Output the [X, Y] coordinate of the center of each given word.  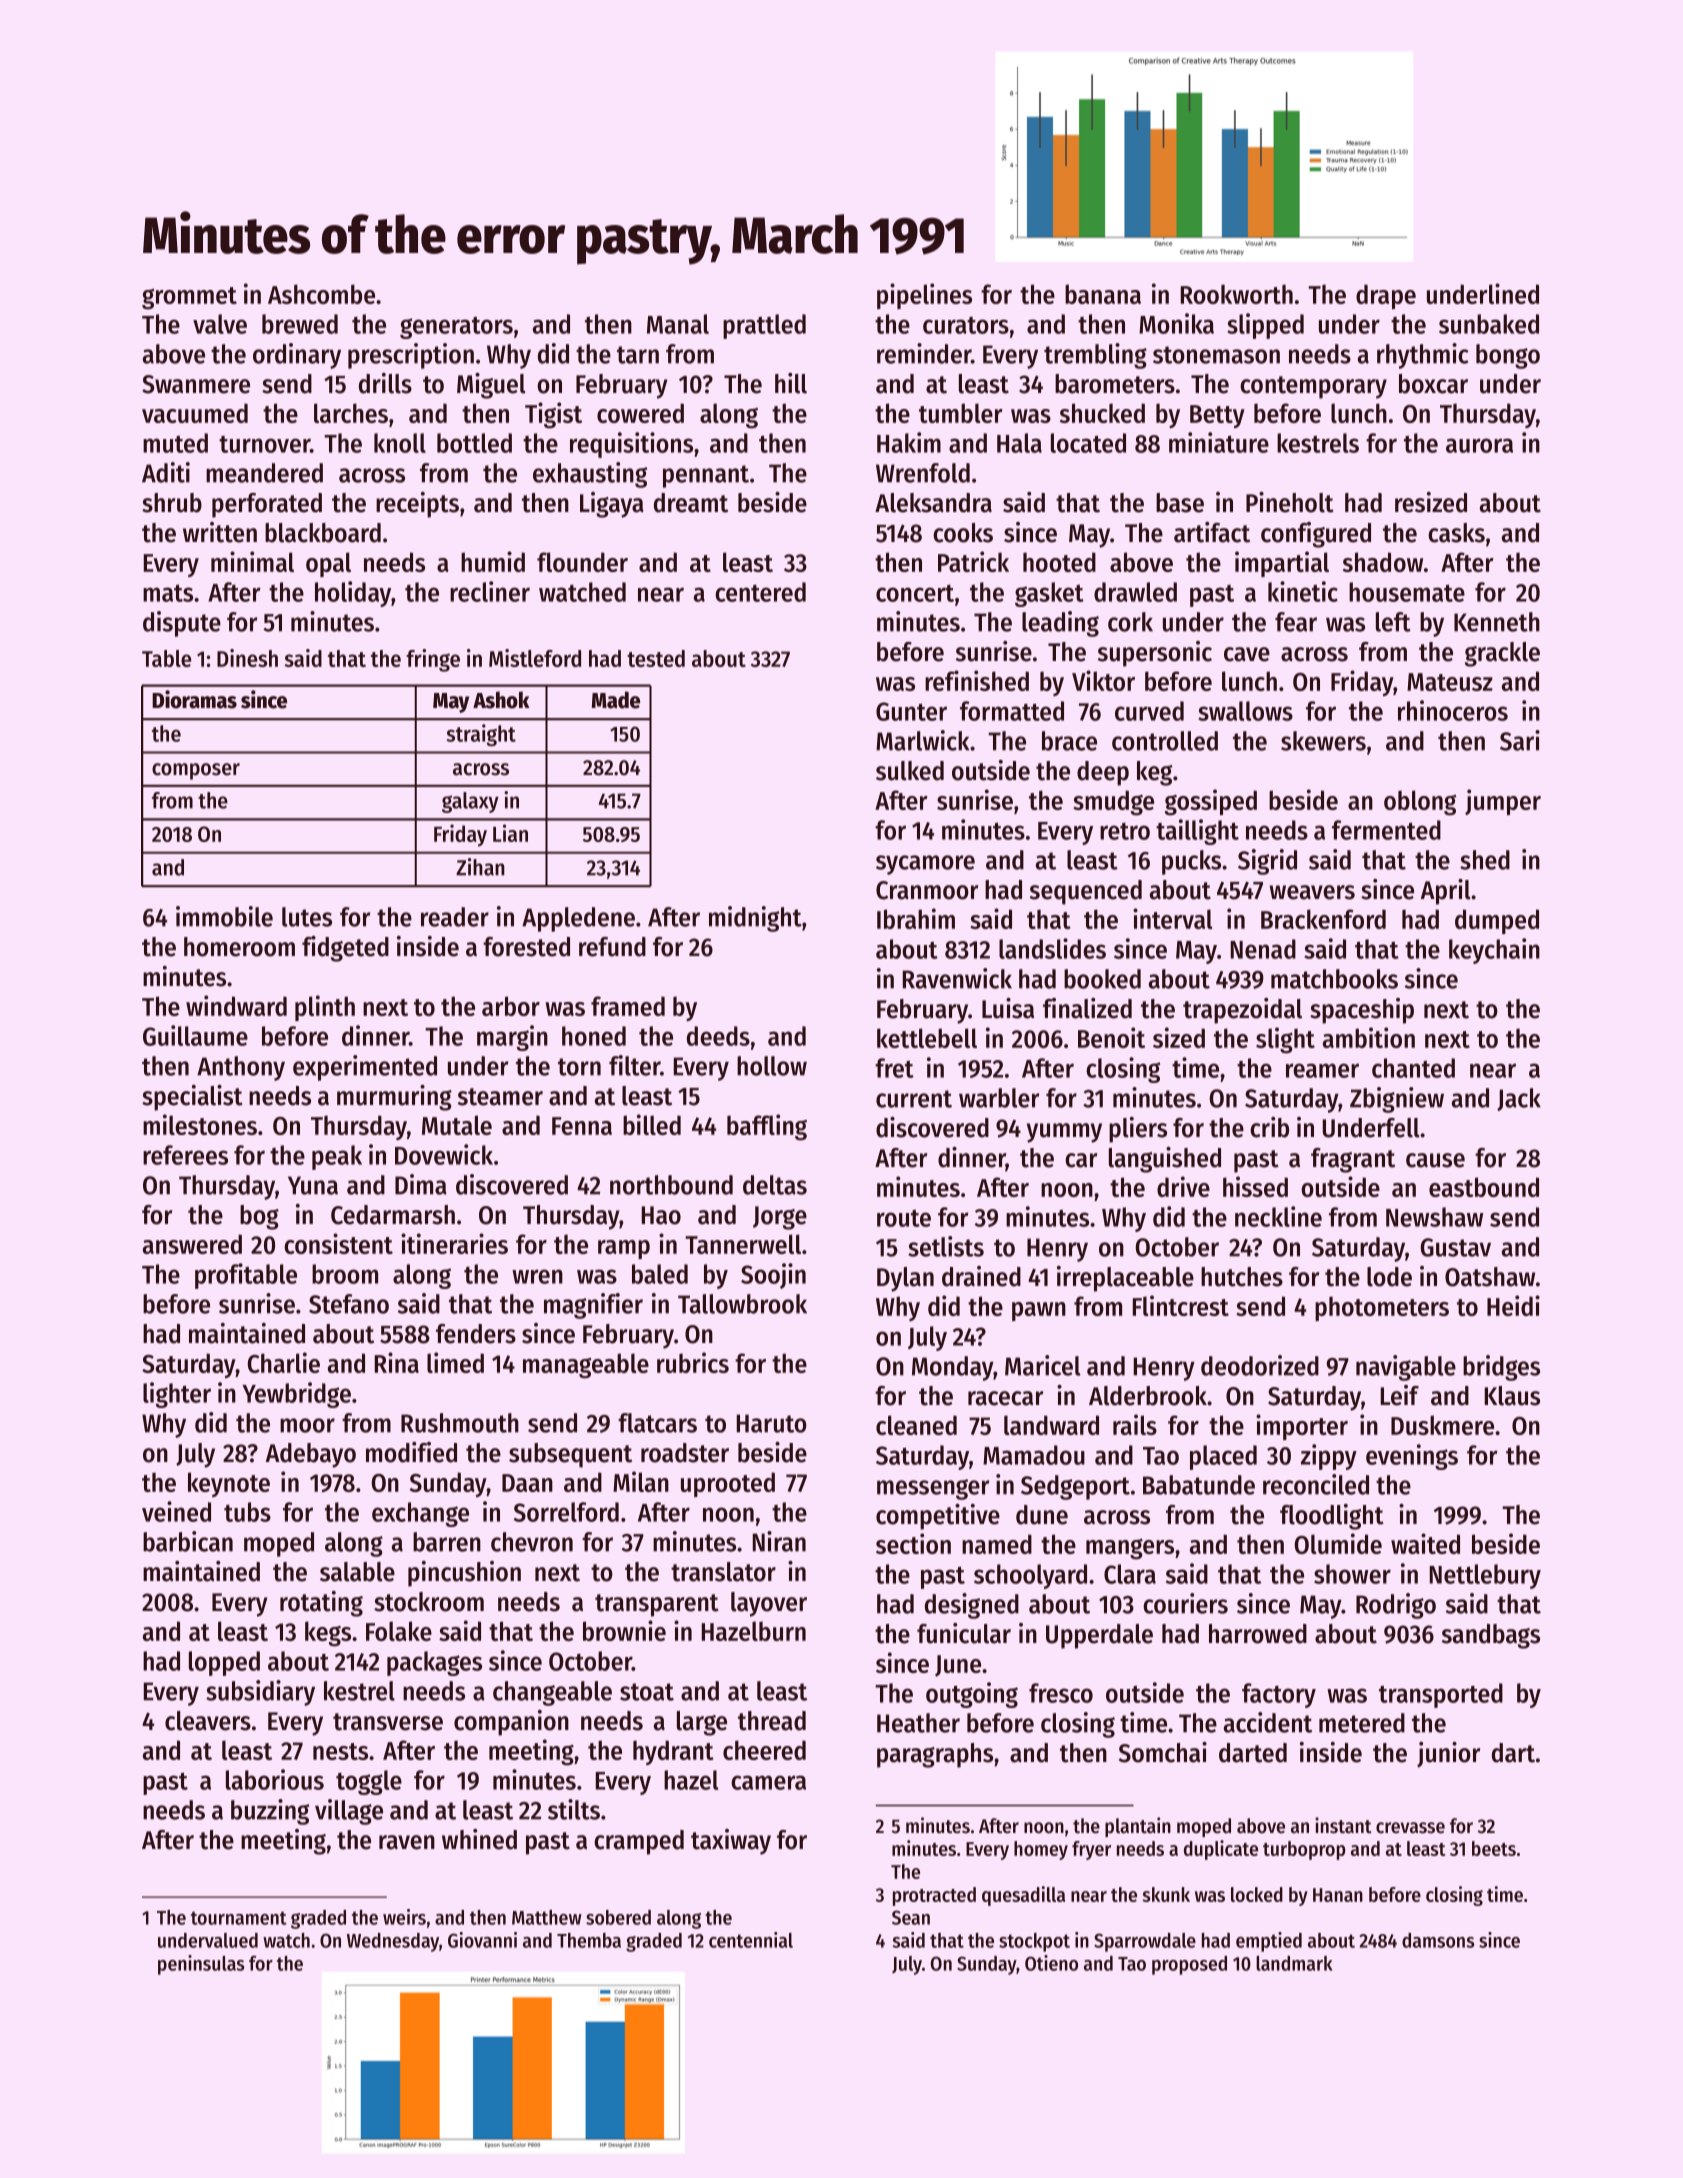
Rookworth [1237, 294]
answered [192, 1244]
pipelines [924, 296]
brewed [300, 324]
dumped [1497, 921]
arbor [511, 1006]
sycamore [925, 865]
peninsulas [201, 1965]
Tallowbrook [742, 1304]
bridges [1501, 1368]
